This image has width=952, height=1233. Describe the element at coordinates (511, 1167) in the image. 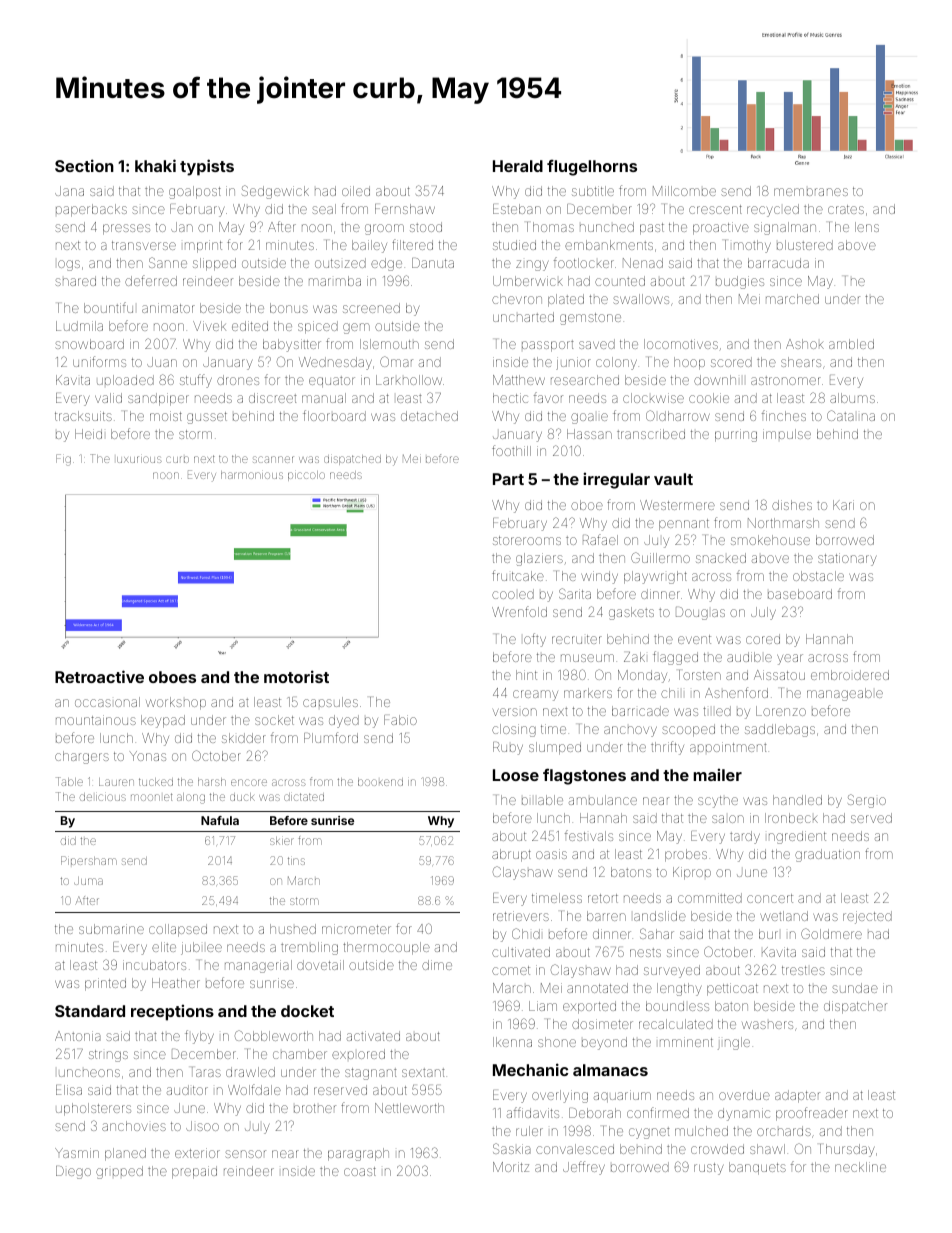

I see `Moritz` at that location.
